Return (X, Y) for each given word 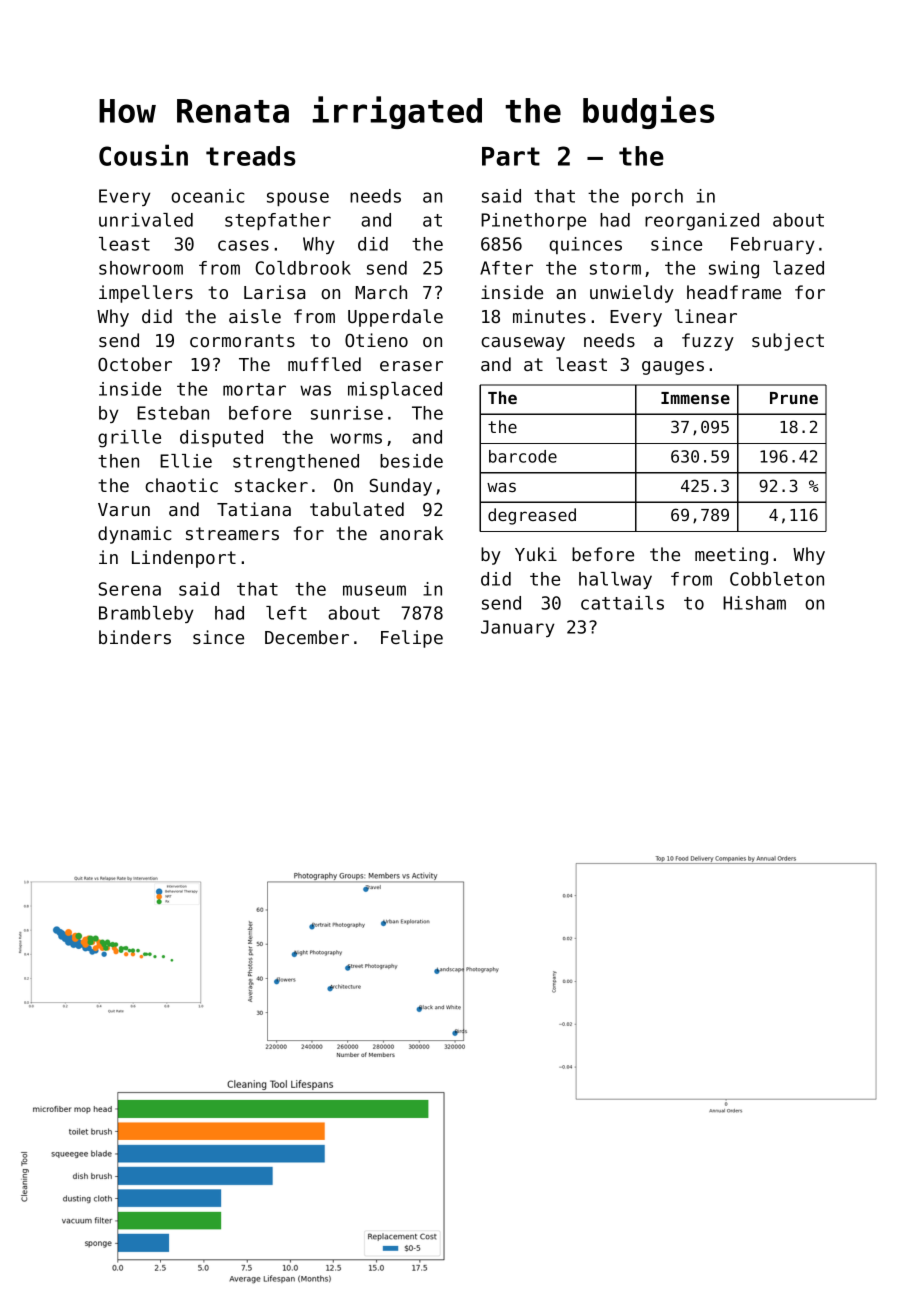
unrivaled (146, 220)
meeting (731, 556)
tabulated (357, 509)
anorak (411, 533)
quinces (585, 245)
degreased (532, 516)
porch (657, 197)
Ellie (186, 461)
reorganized (702, 222)
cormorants (242, 340)
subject (788, 342)
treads (251, 156)
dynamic (135, 535)
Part (511, 156)
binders (135, 637)
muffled (324, 364)
